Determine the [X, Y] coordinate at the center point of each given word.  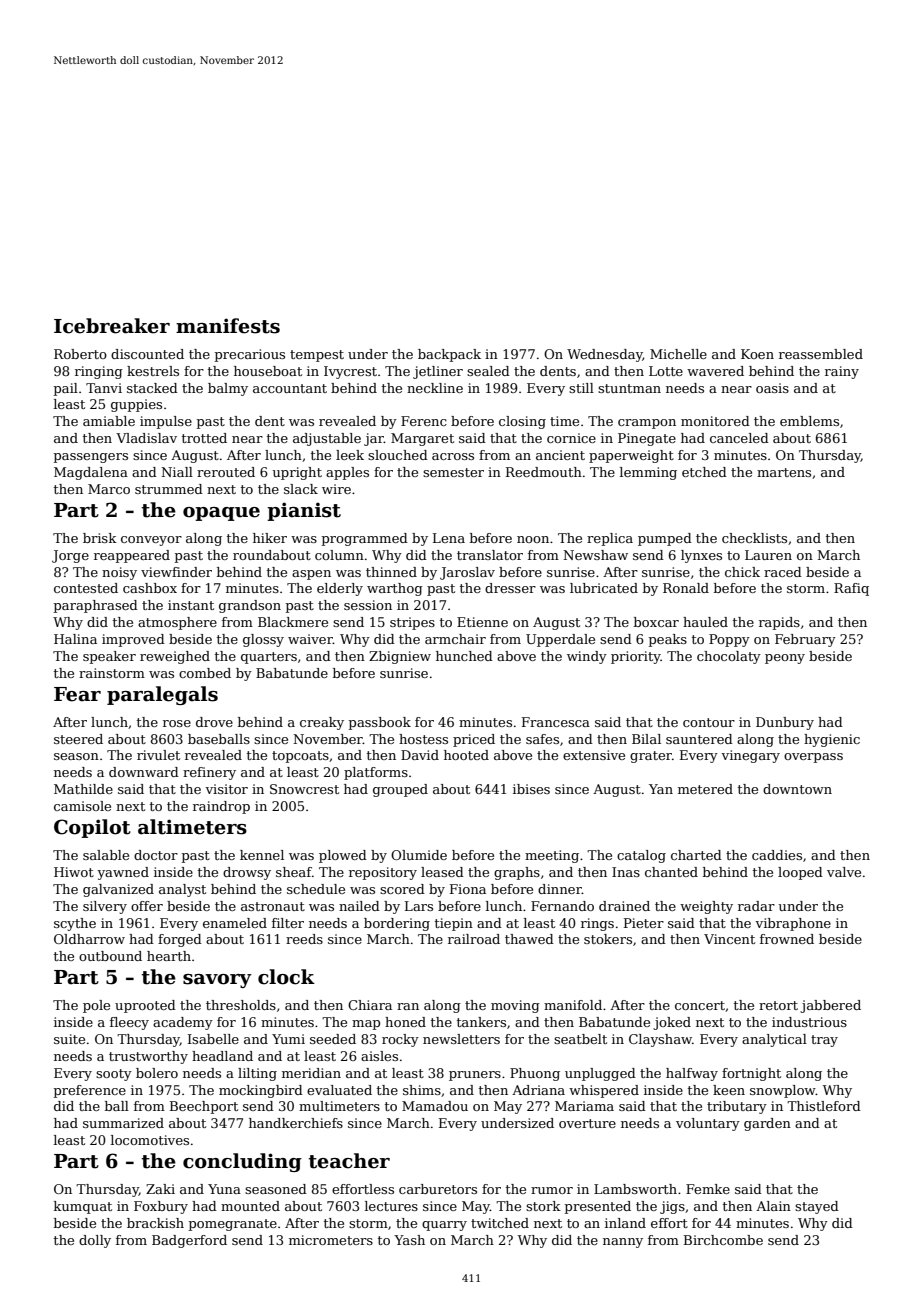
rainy [842, 372]
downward [144, 772]
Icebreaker [112, 326]
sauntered [699, 739]
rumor [552, 1190]
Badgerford [189, 1241]
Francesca [556, 722]
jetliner [438, 372]
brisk [100, 538]
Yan [661, 789]
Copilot [92, 828]
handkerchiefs [296, 1123]
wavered [715, 371]
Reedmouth [544, 472]
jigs [672, 1207]
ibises [531, 789]
